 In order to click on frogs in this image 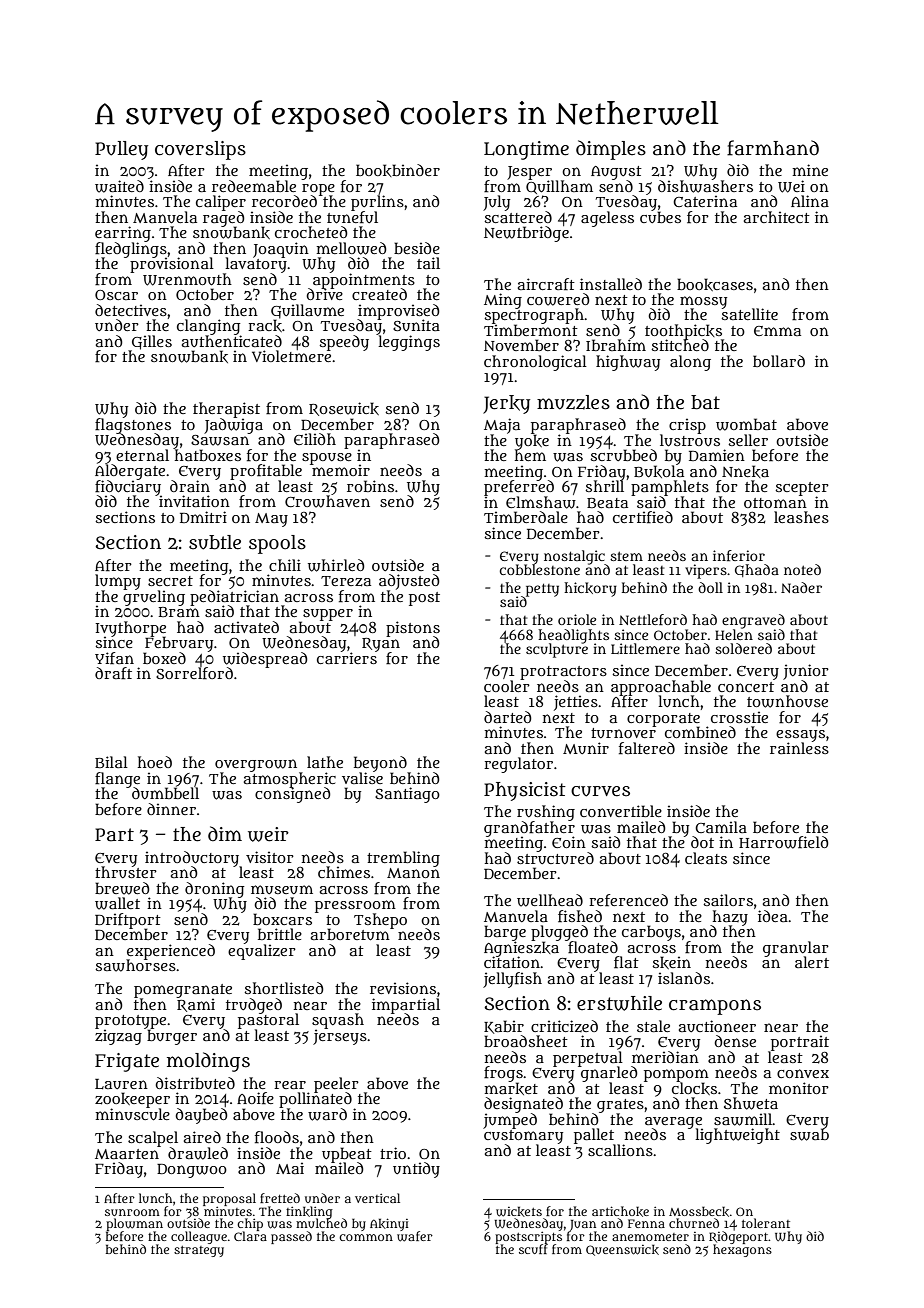, I will do `click(503, 1074)`.
